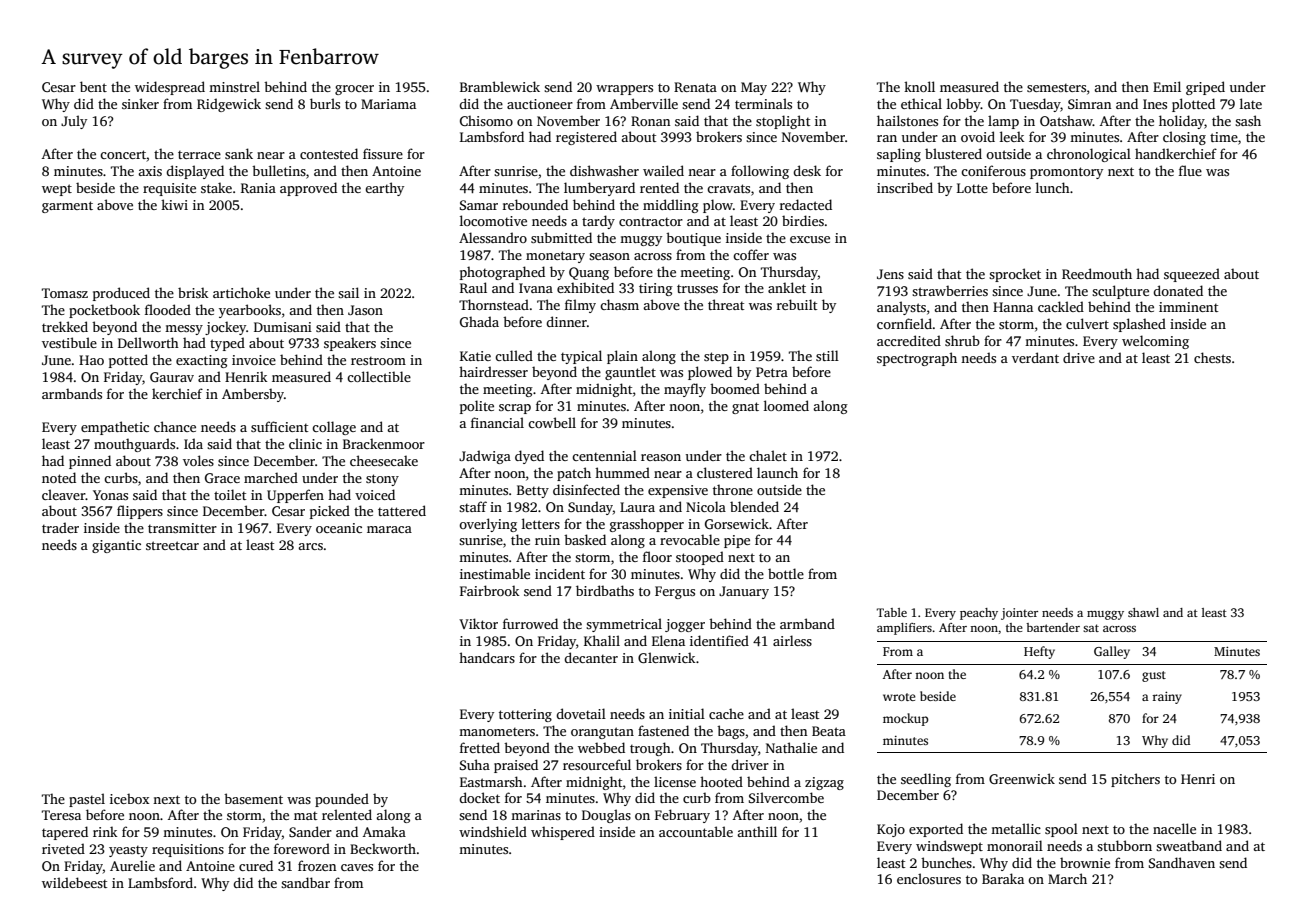 The height and width of the screenshot is (924, 1308). I want to click on lobby, so click(964, 105).
